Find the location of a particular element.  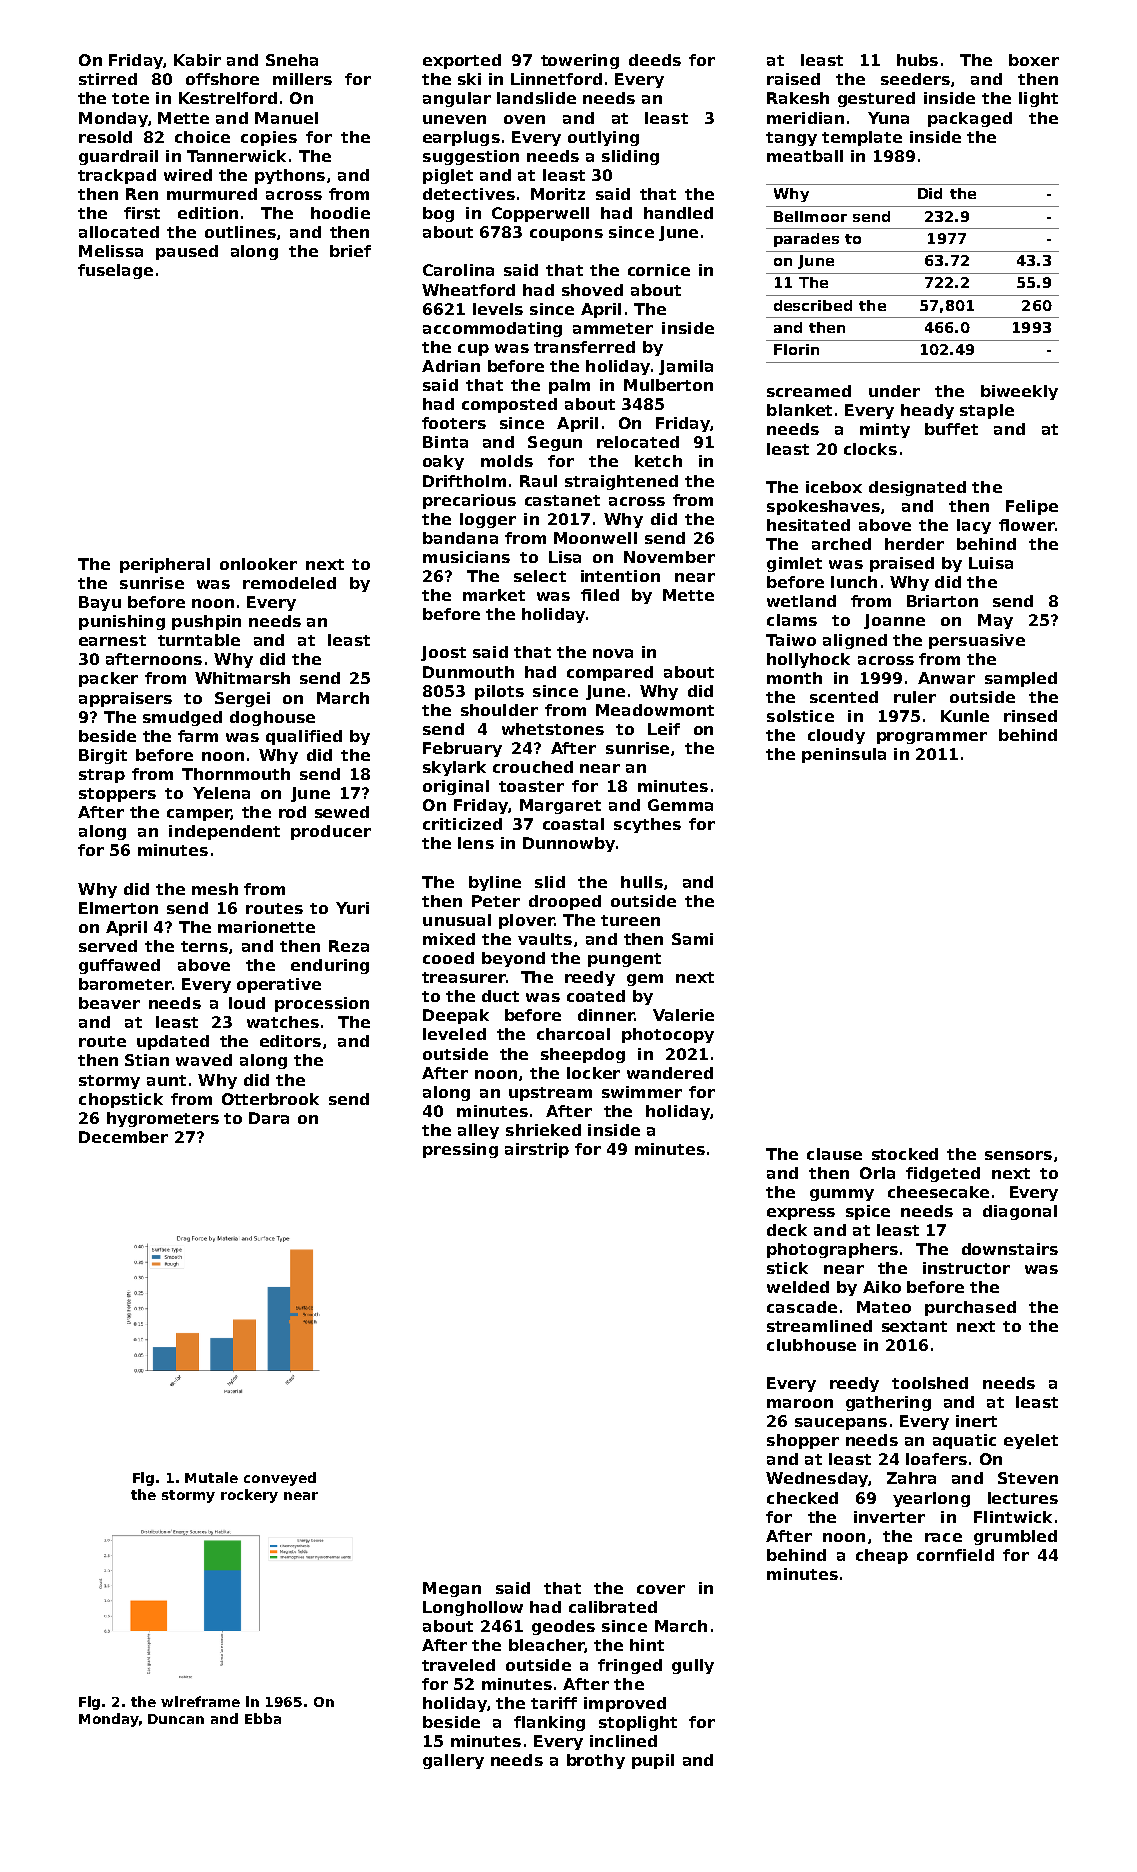

toaster is located at coordinates (531, 786).
